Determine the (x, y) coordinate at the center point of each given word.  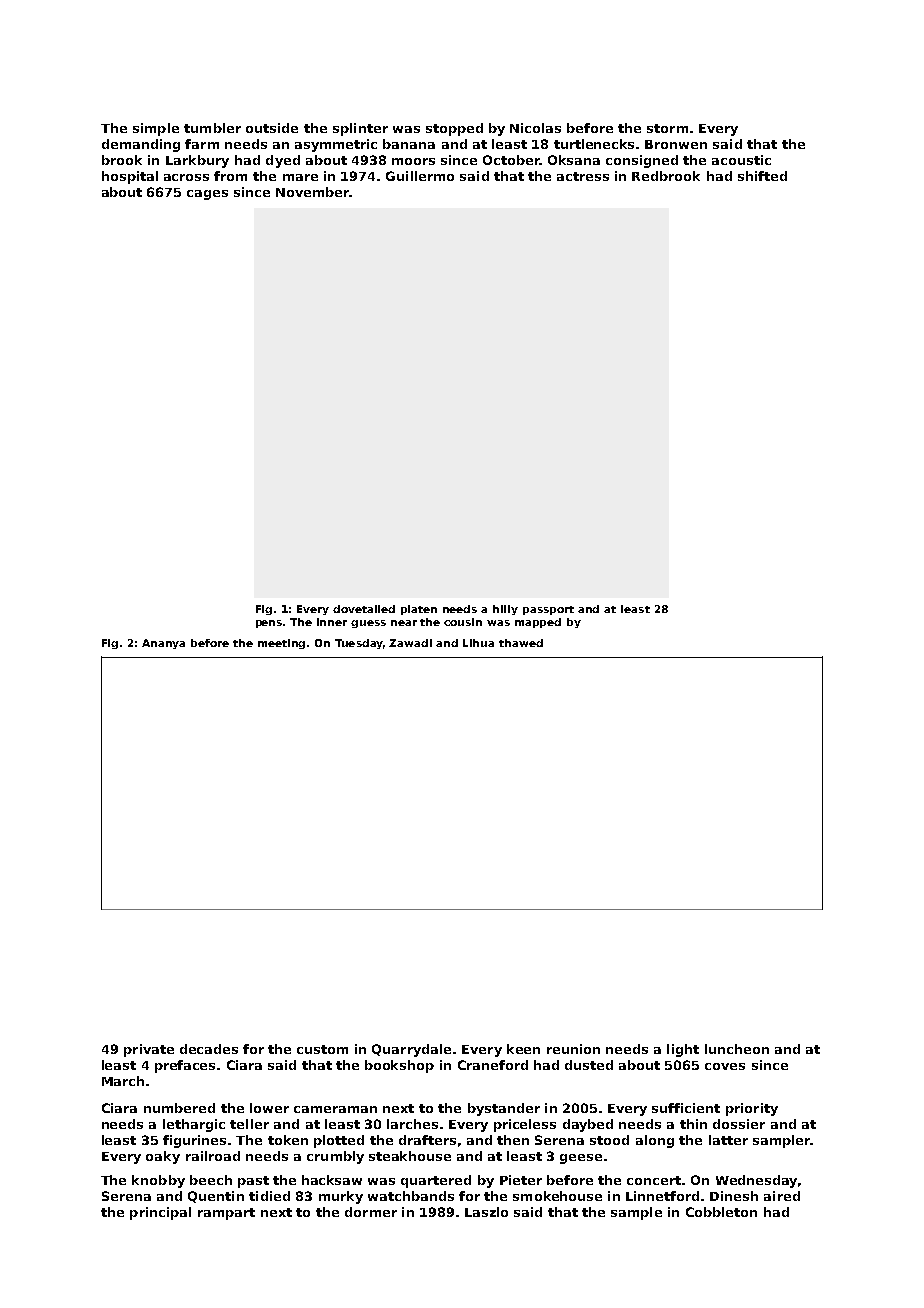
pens (270, 624)
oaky (163, 1157)
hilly (505, 610)
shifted (762, 176)
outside (272, 128)
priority (752, 1109)
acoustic (741, 160)
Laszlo (486, 1212)
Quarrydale (411, 1050)
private (149, 1050)
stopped (454, 129)
